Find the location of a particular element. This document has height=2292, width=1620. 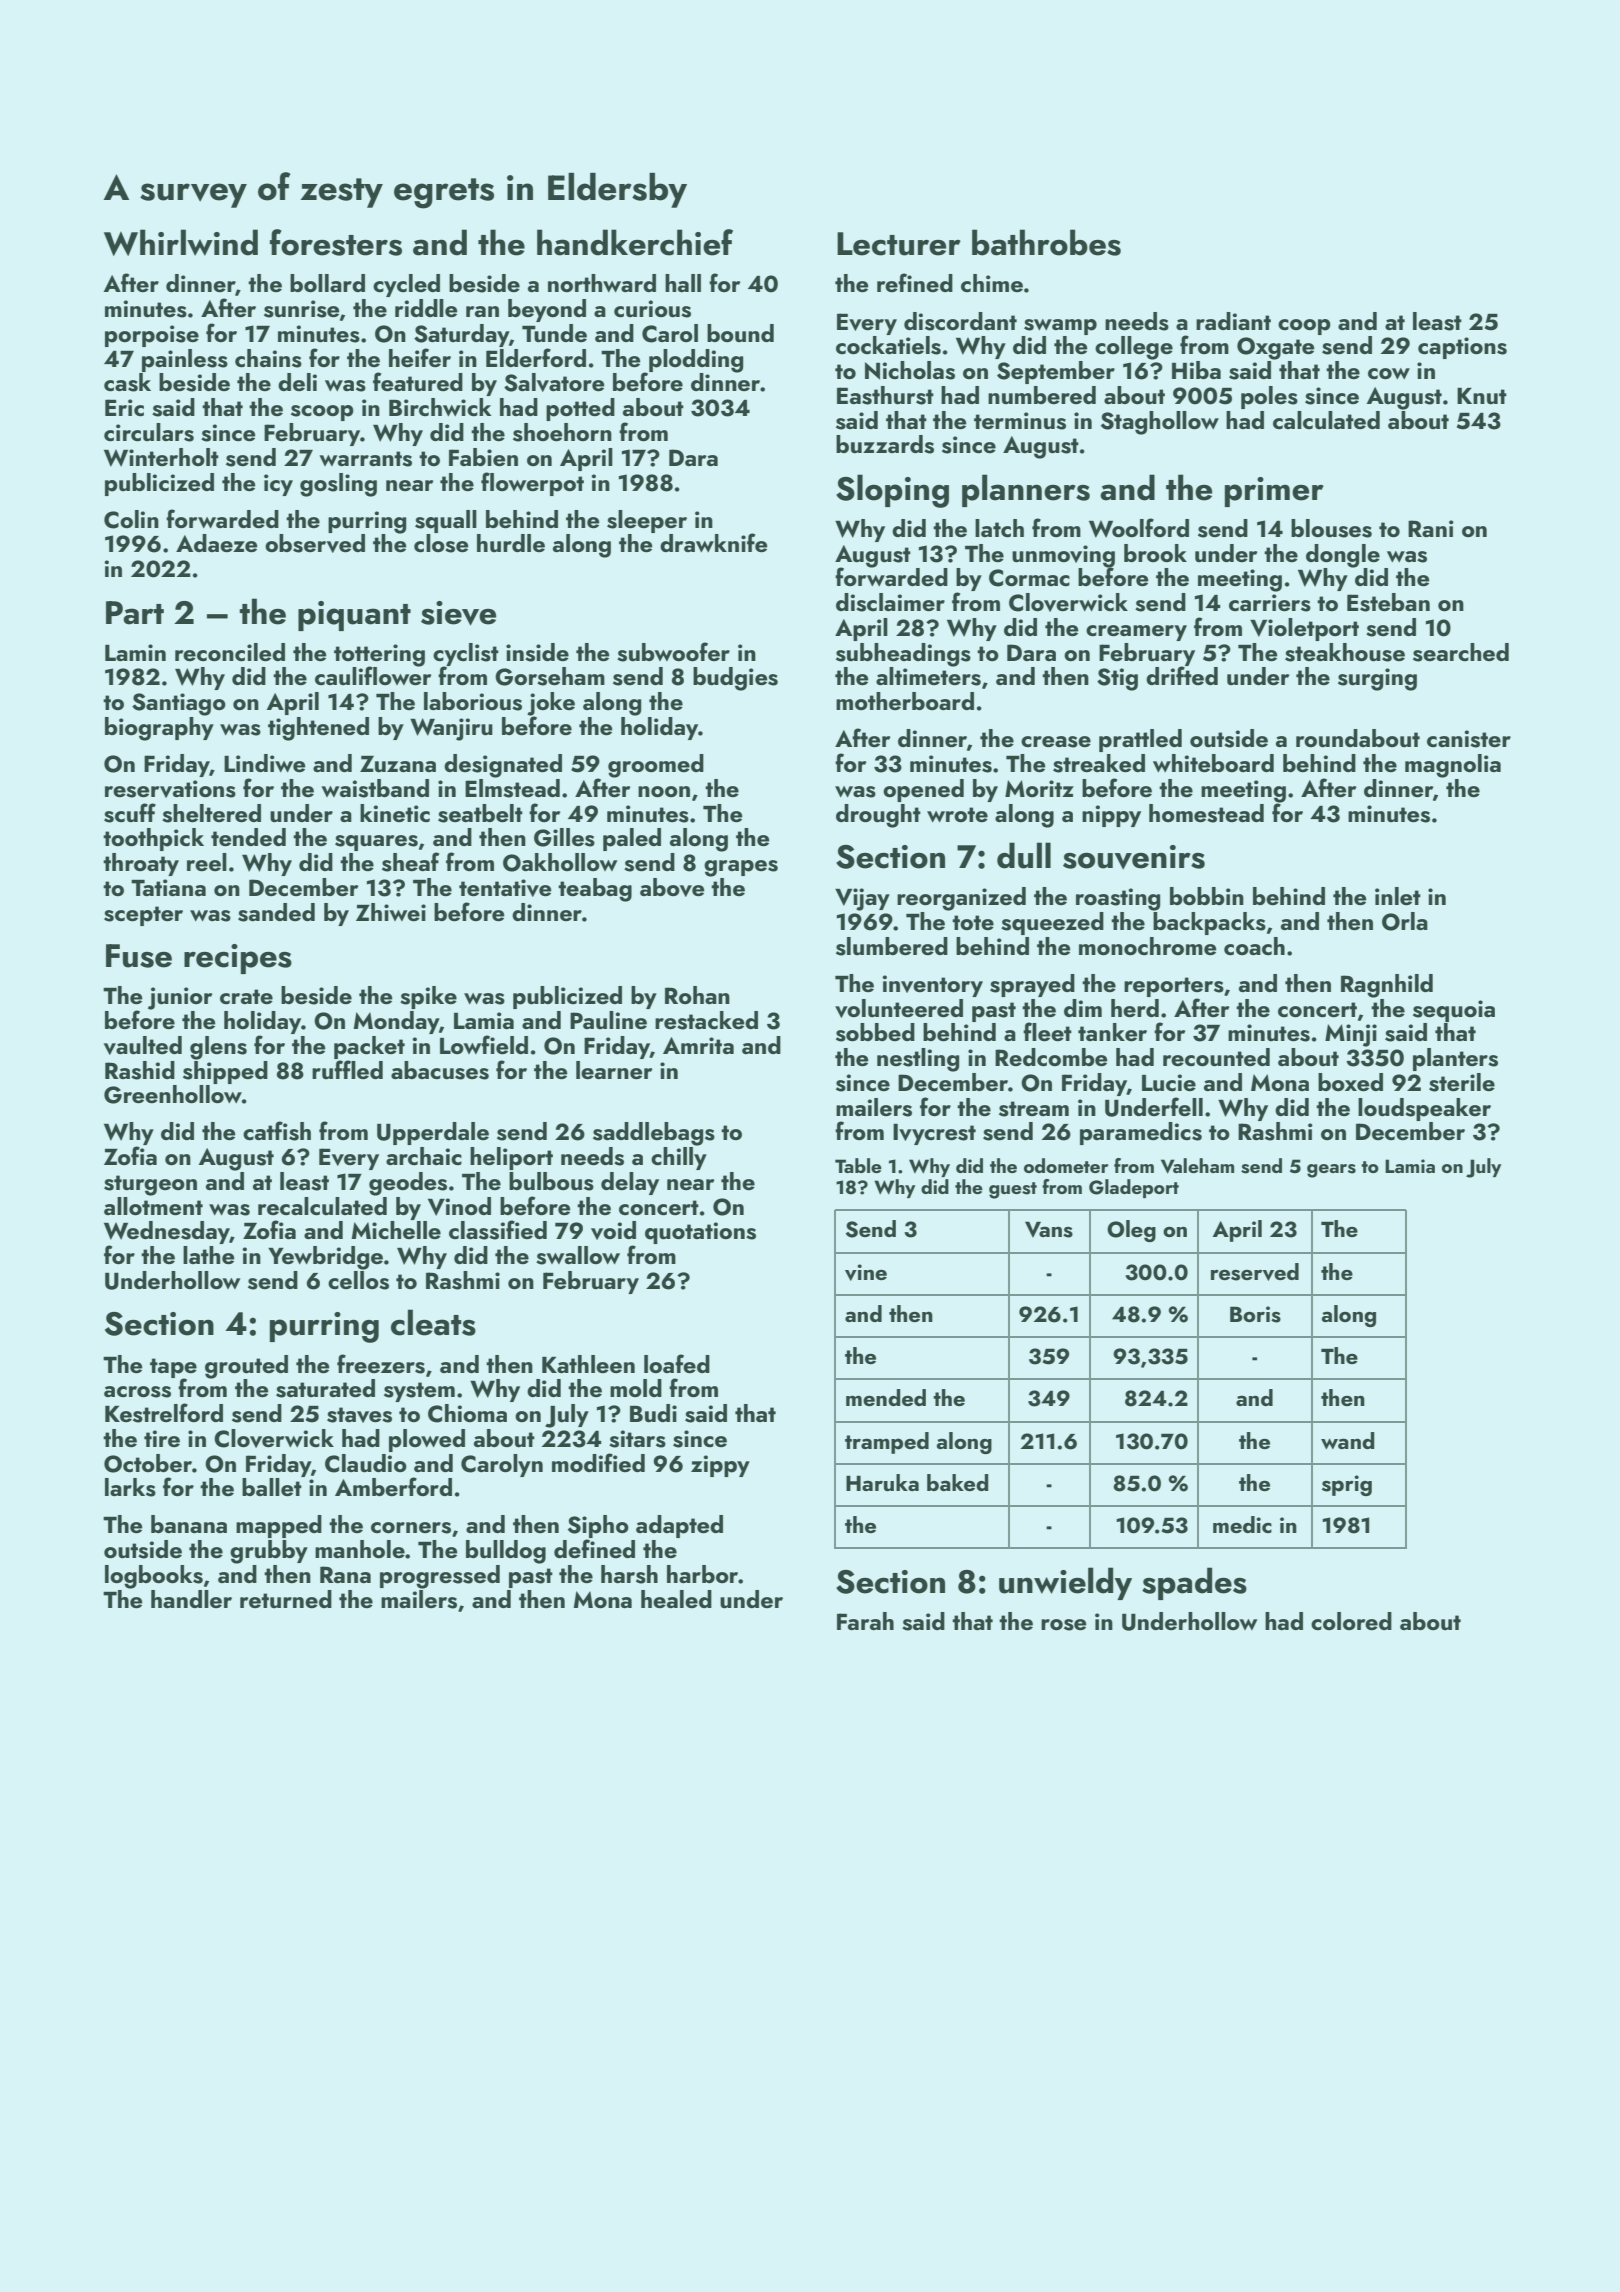

handler is located at coordinates (191, 1599).
